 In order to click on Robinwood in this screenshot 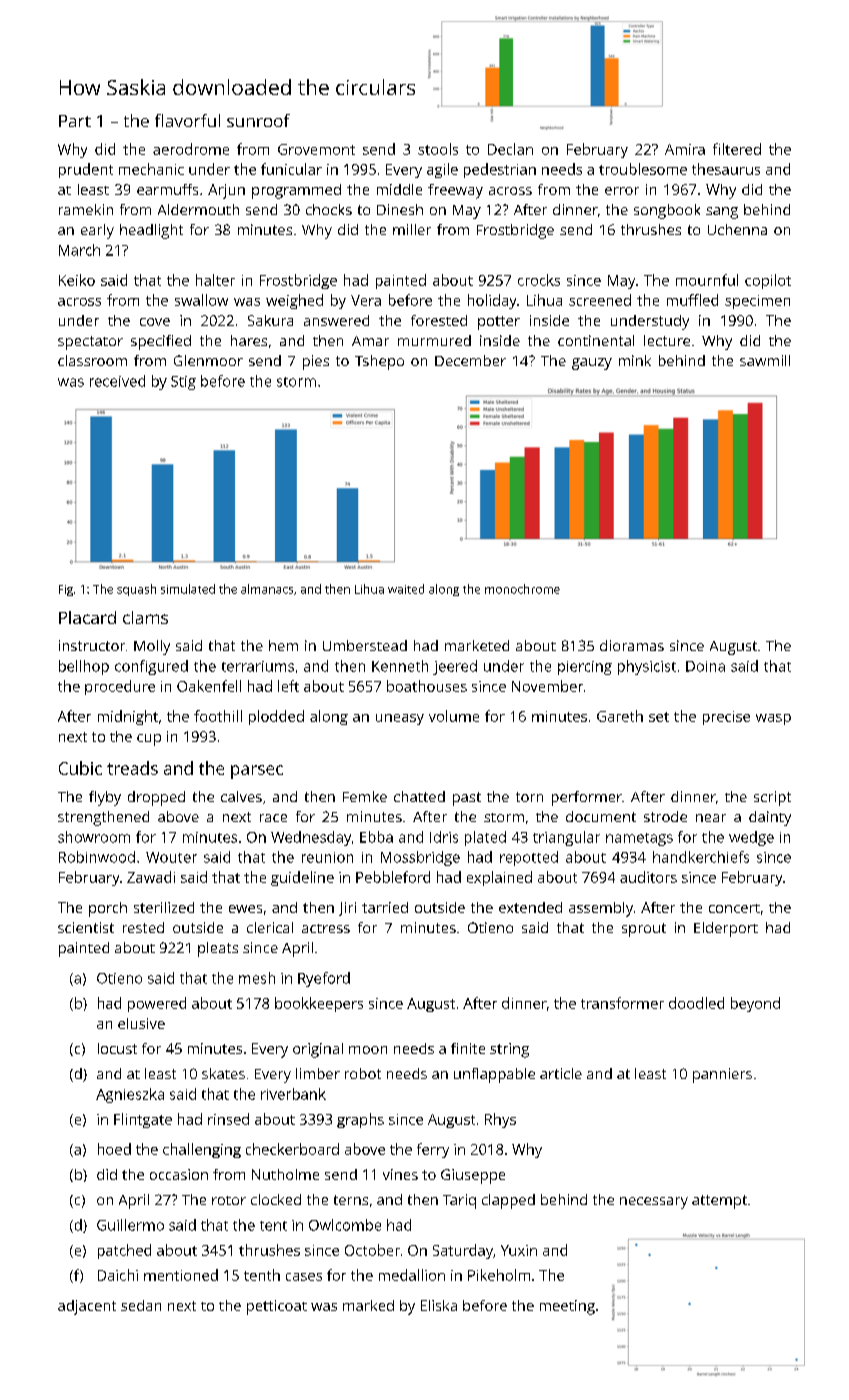, I will do `click(97, 857)`.
